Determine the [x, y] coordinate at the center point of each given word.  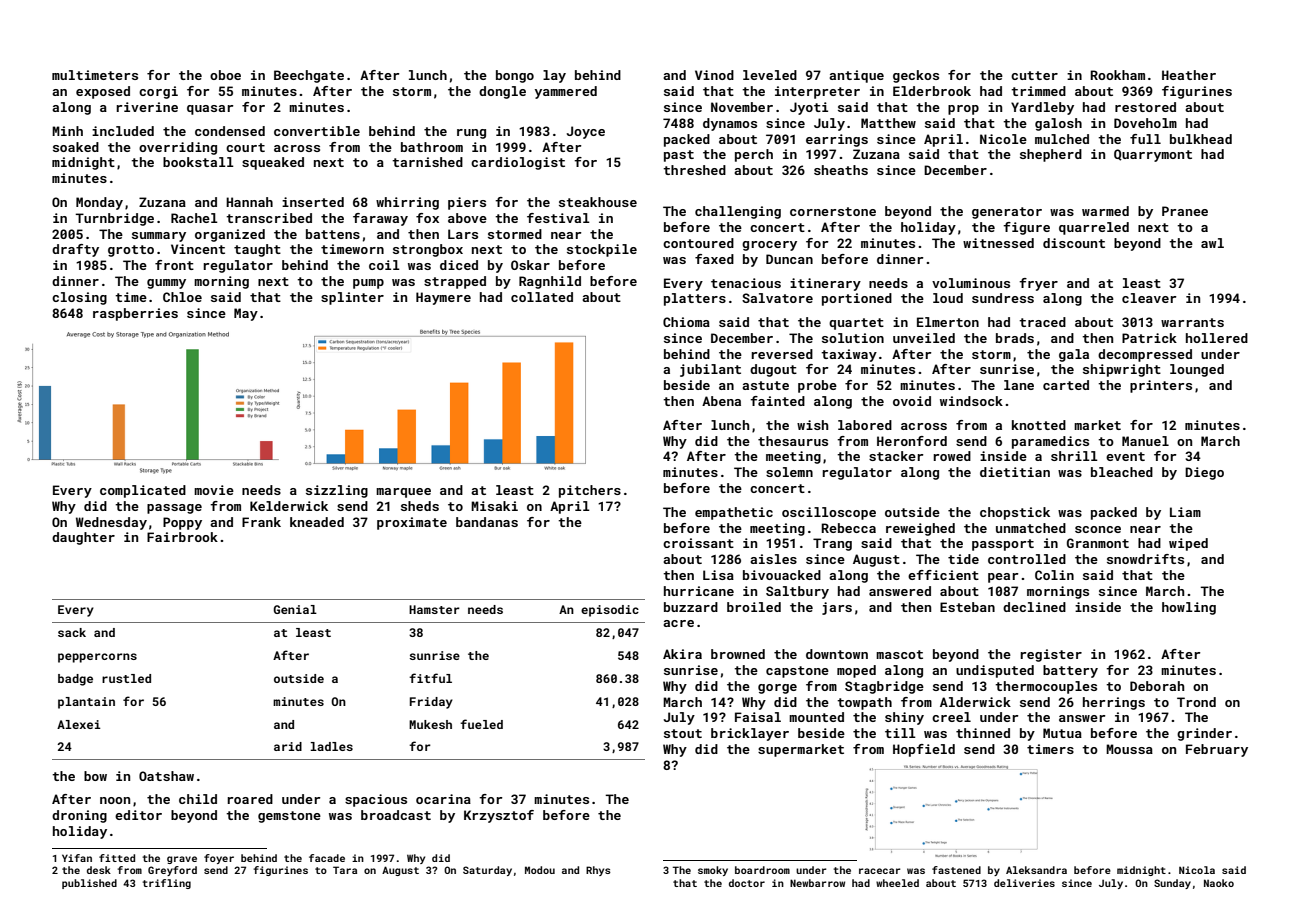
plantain [86, 703]
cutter [1034, 75]
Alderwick [975, 702]
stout [683, 733]
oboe [225, 75]
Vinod [714, 75]
